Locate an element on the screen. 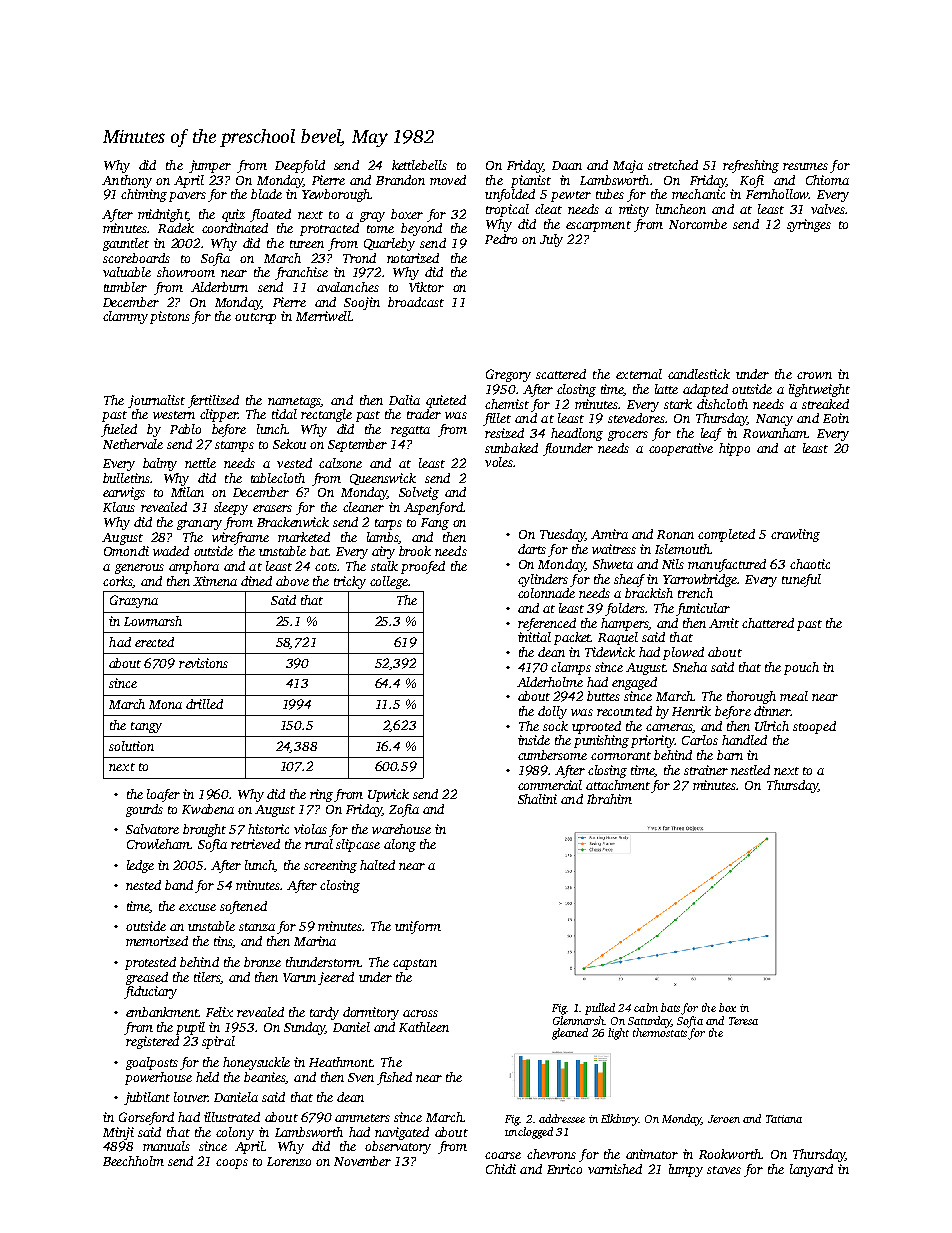 This screenshot has width=952, height=1233. tardy is located at coordinates (324, 1013).
